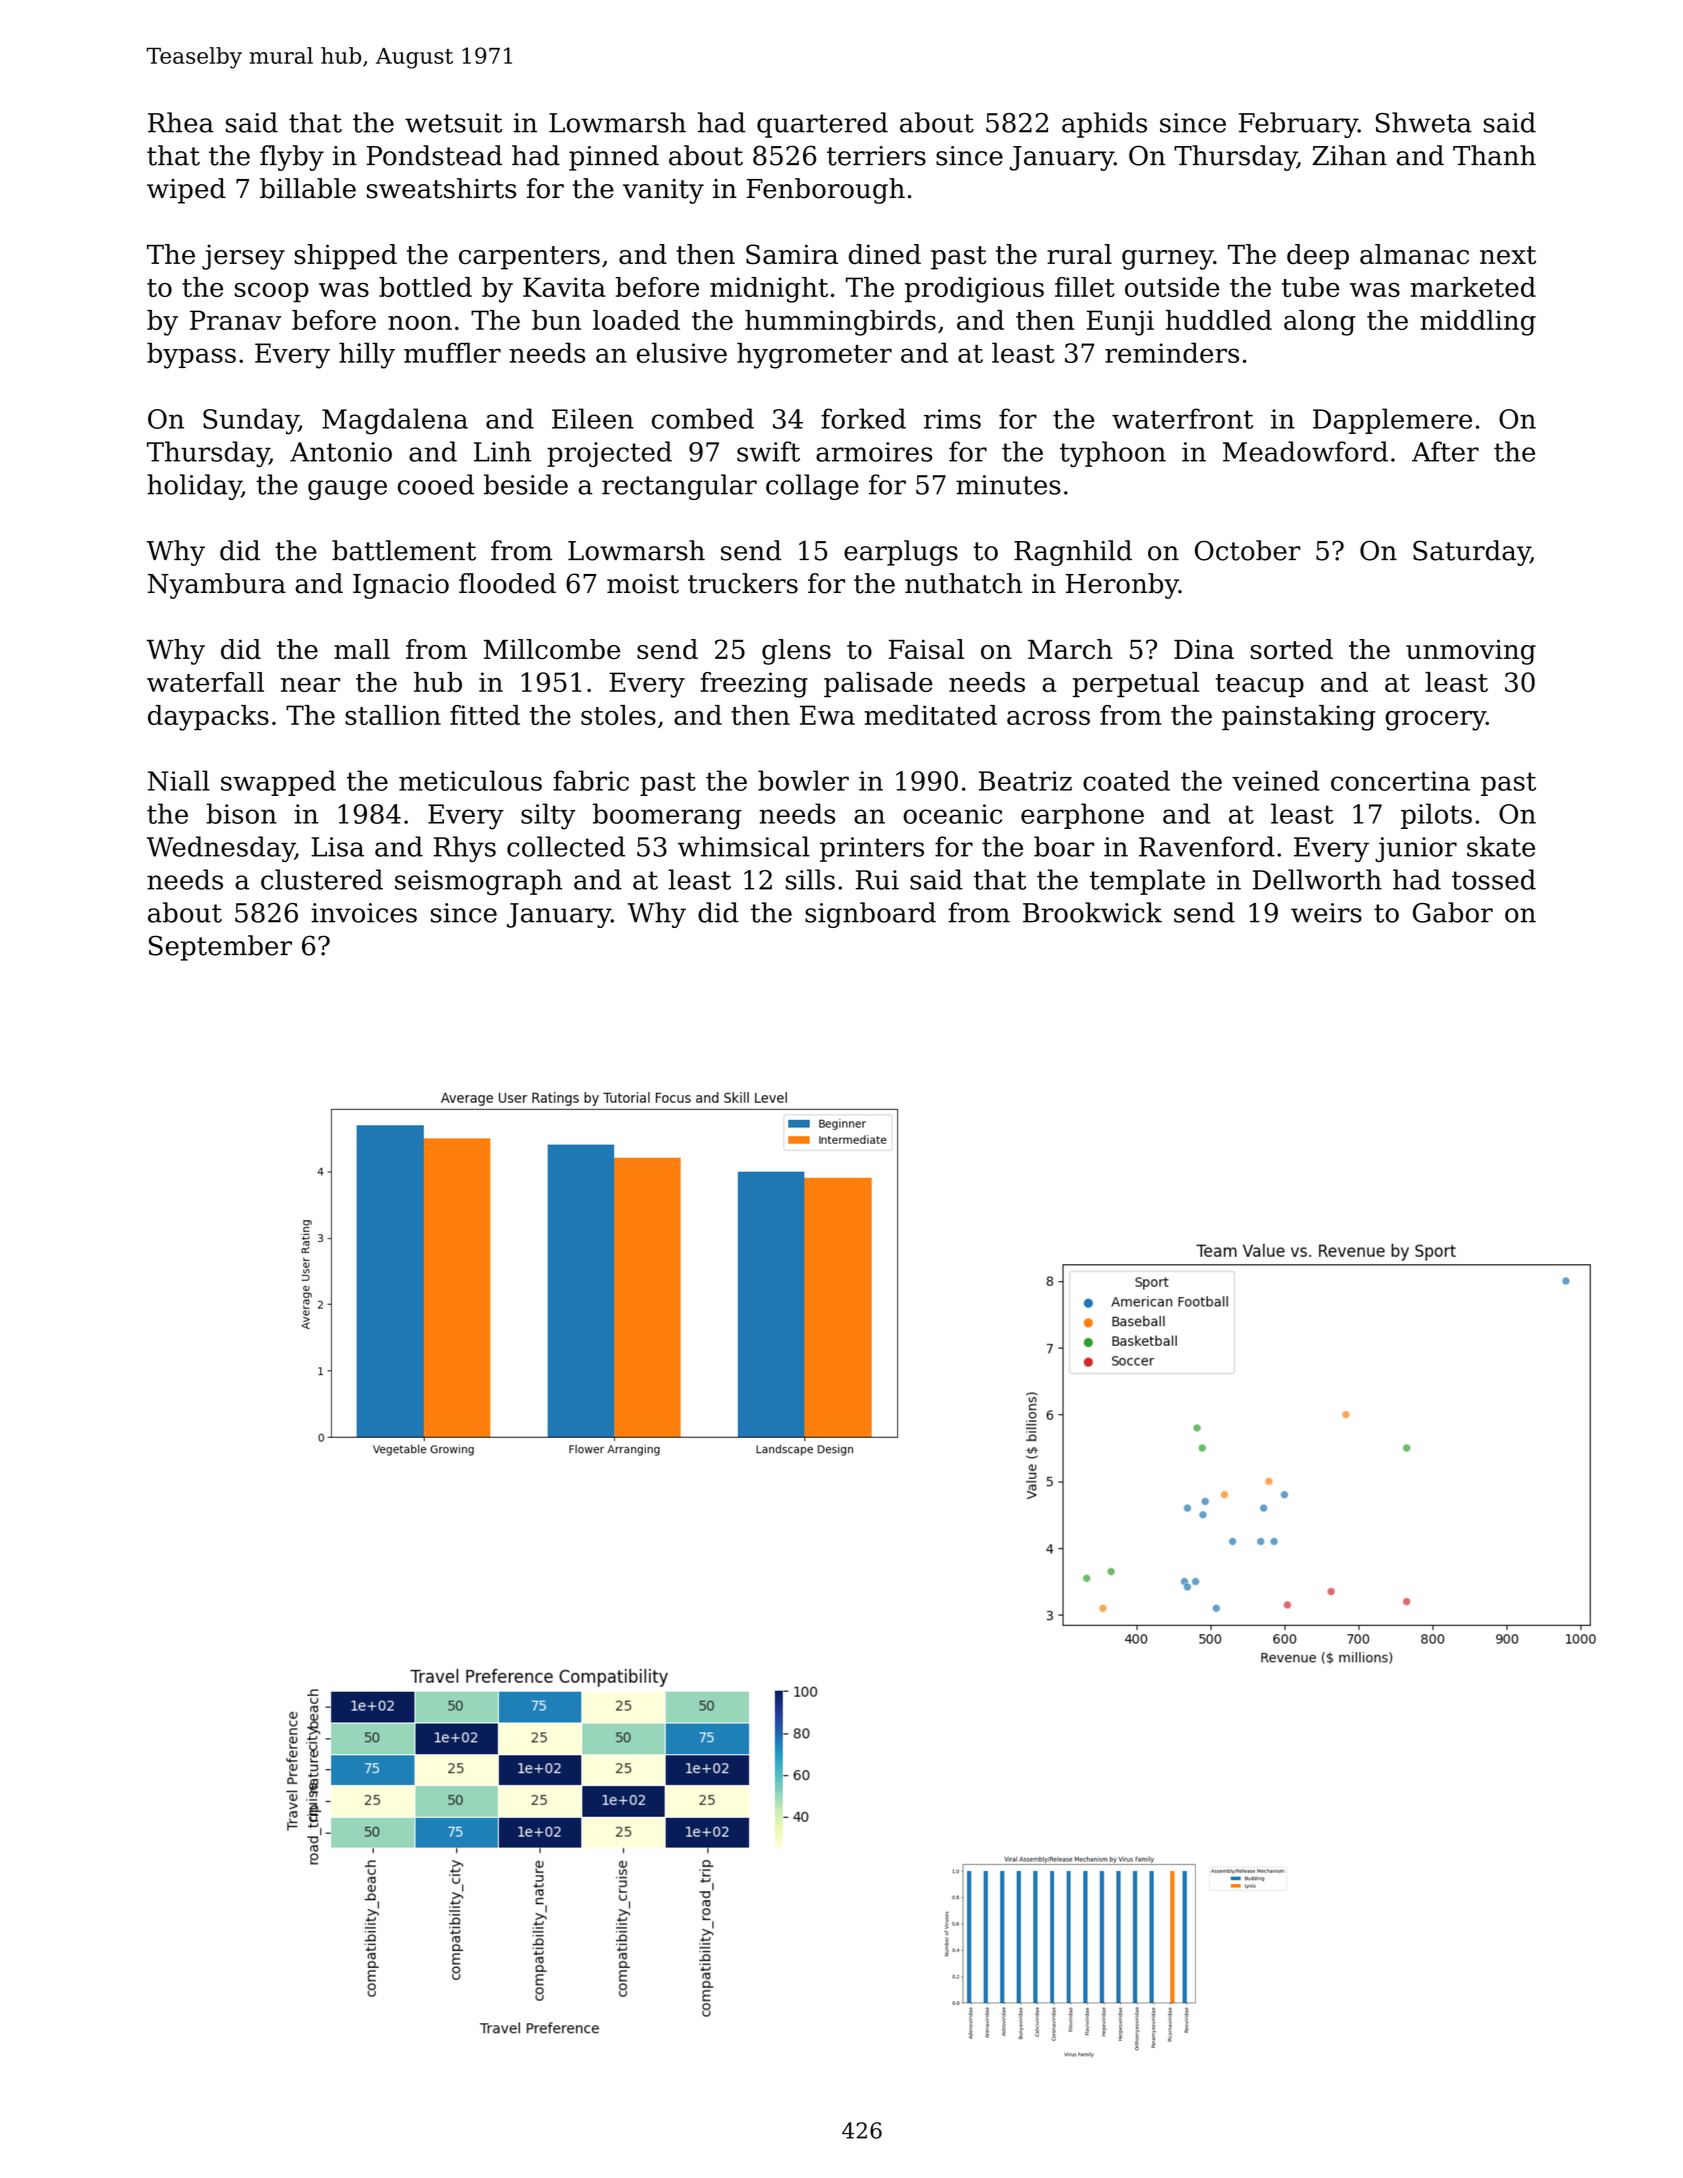  Describe the element at coordinates (1424, 122) in the screenshot. I see `Shweta` at that location.
